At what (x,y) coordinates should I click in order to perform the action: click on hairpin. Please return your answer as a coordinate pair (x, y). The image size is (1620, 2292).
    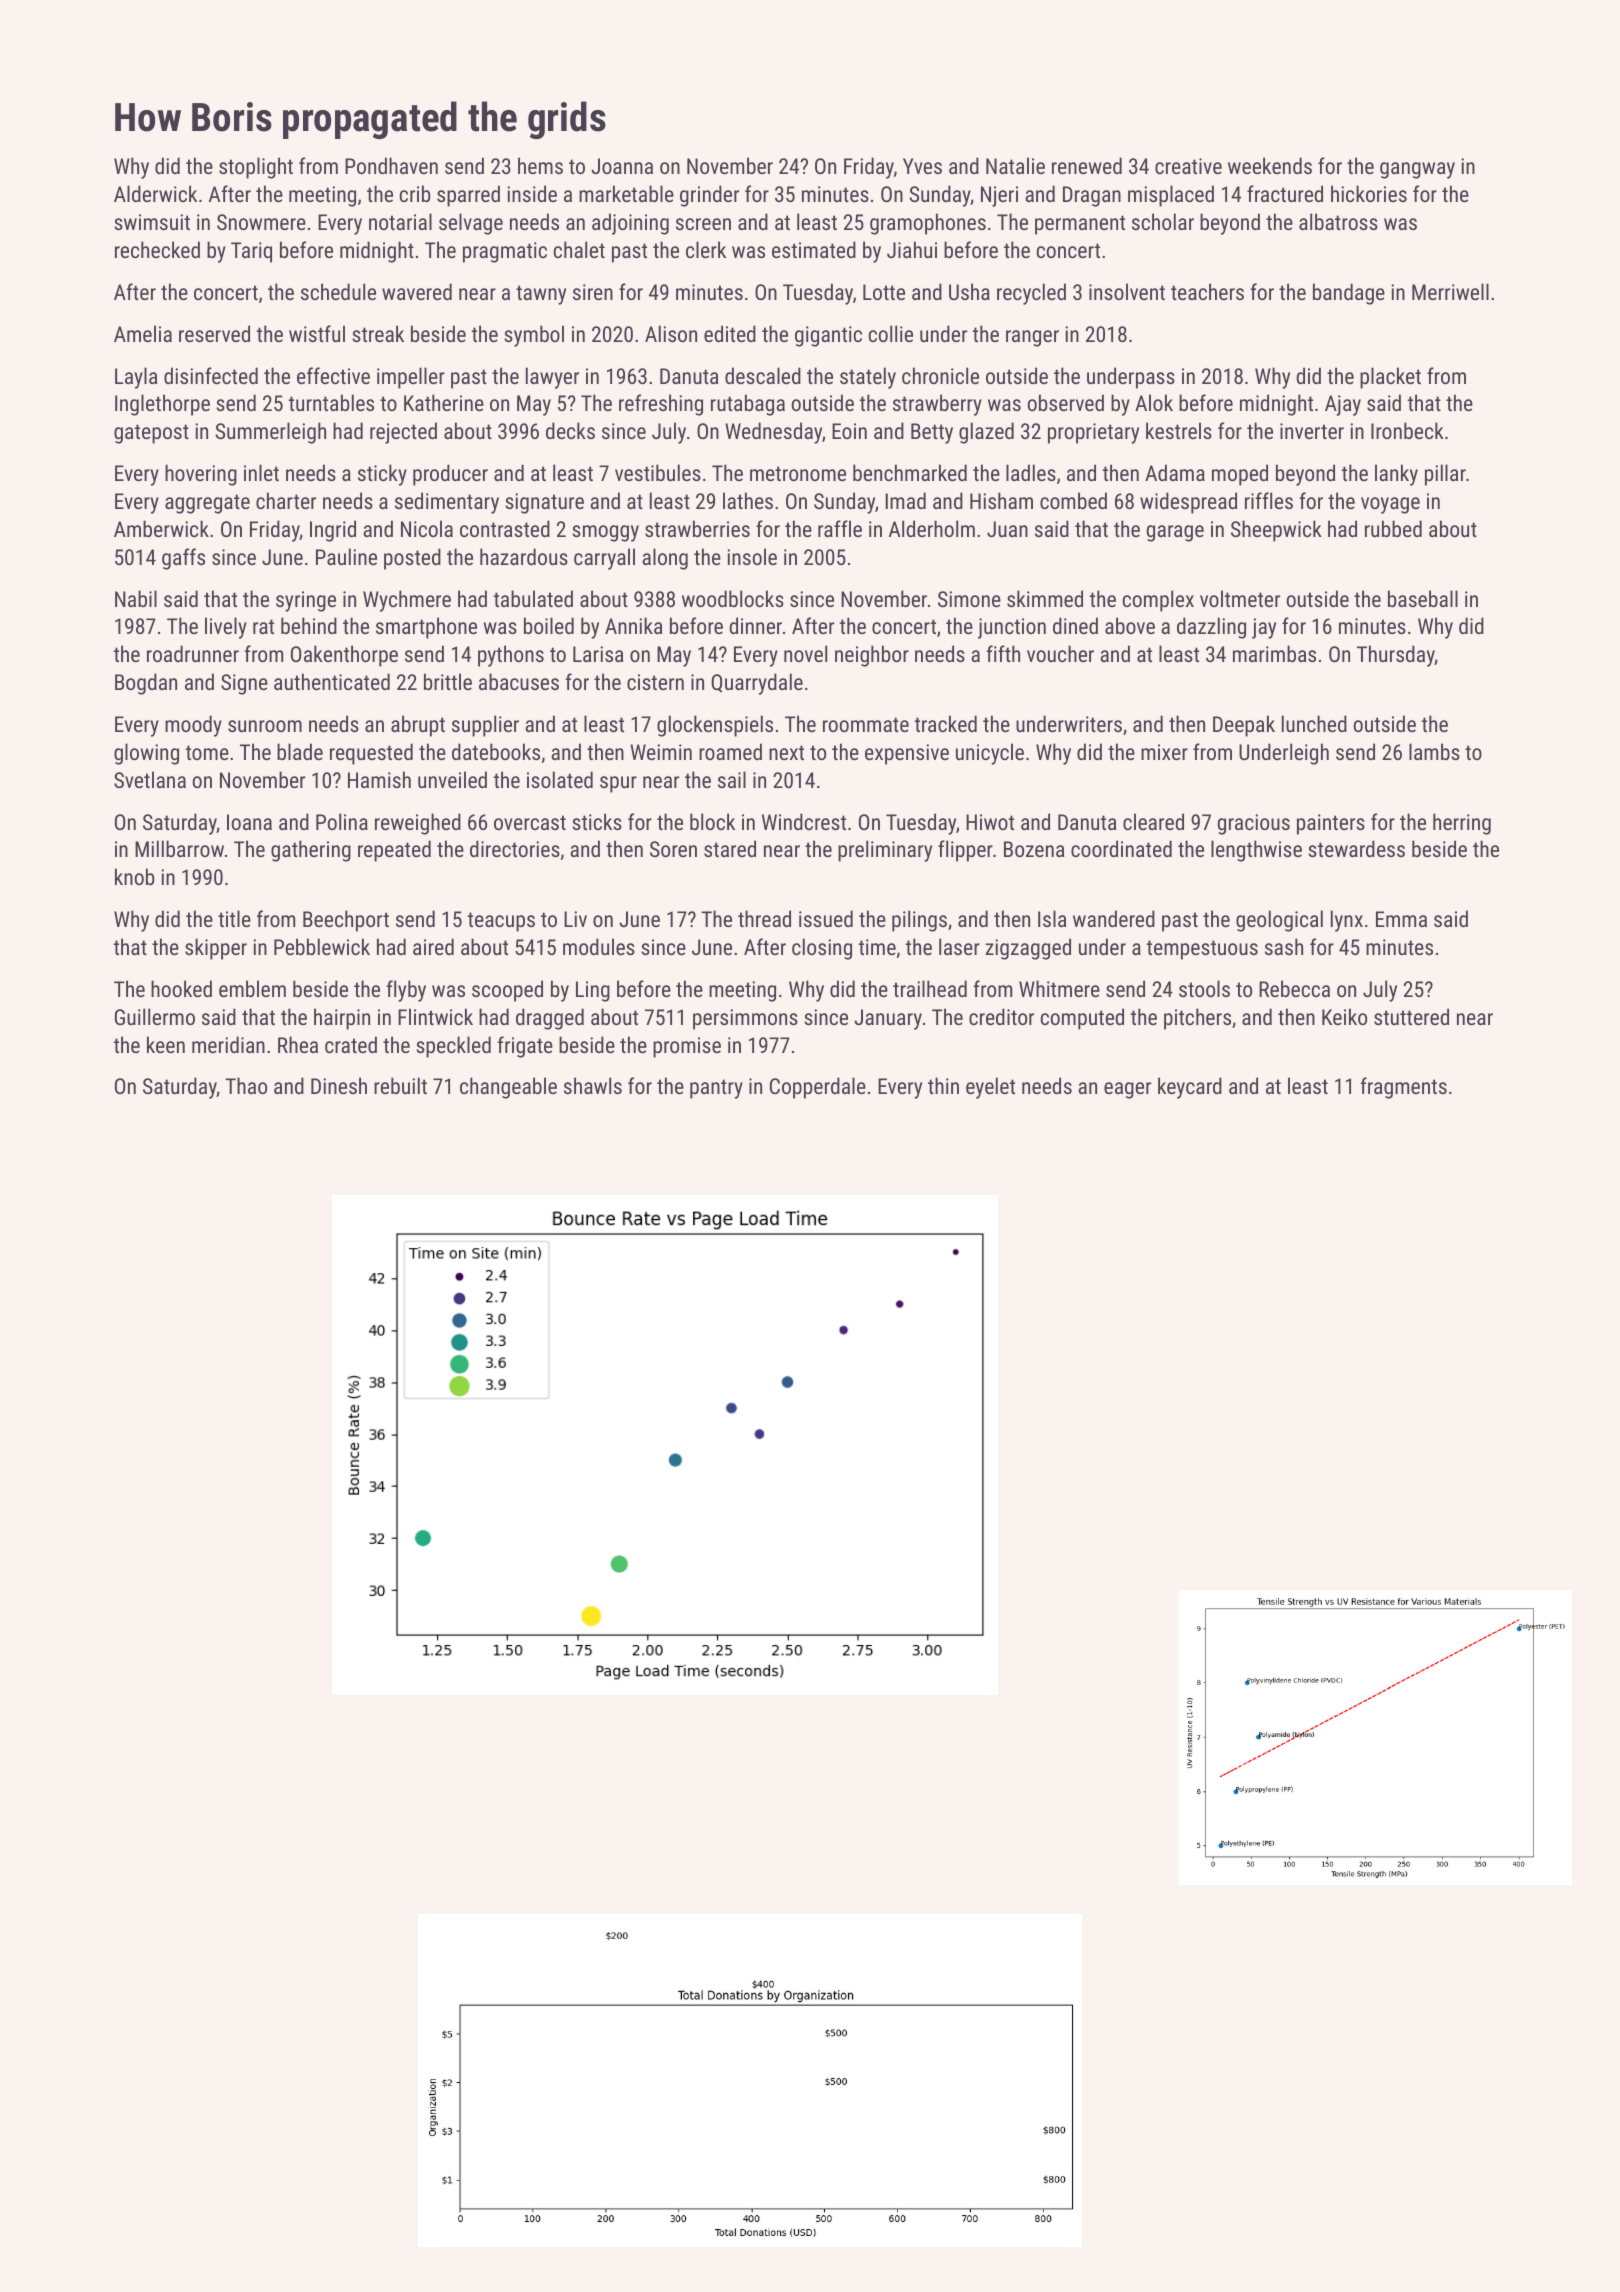
    Looking at the image, I should click on (342, 1019).
